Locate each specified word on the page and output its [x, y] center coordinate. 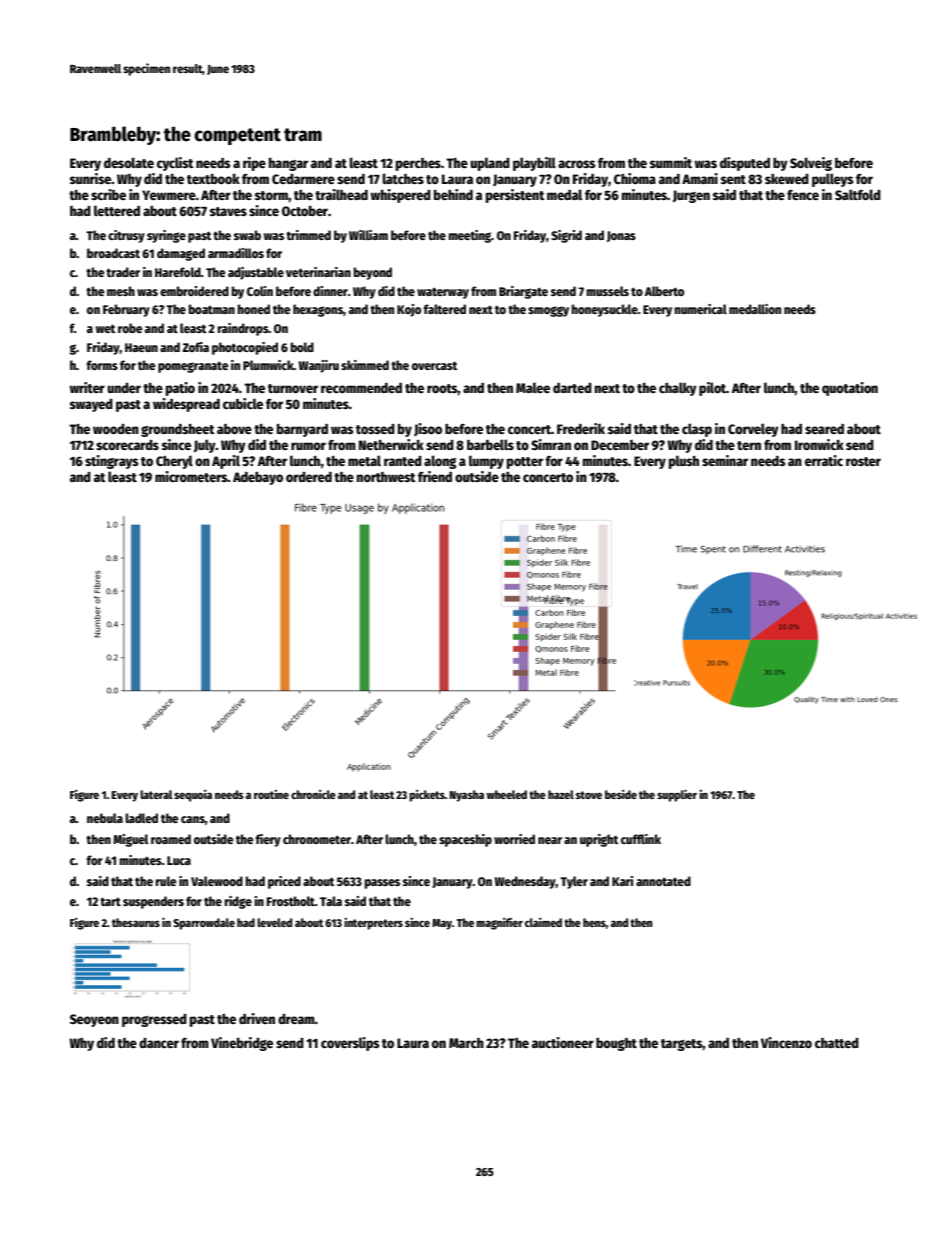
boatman [212, 309]
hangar [288, 164]
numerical [701, 309]
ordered [309, 477]
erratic [824, 460]
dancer [159, 1043]
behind [453, 194]
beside [621, 794]
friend [435, 476]
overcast [434, 366]
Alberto [664, 291]
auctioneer [563, 1042]
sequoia [193, 796]
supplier [677, 796]
